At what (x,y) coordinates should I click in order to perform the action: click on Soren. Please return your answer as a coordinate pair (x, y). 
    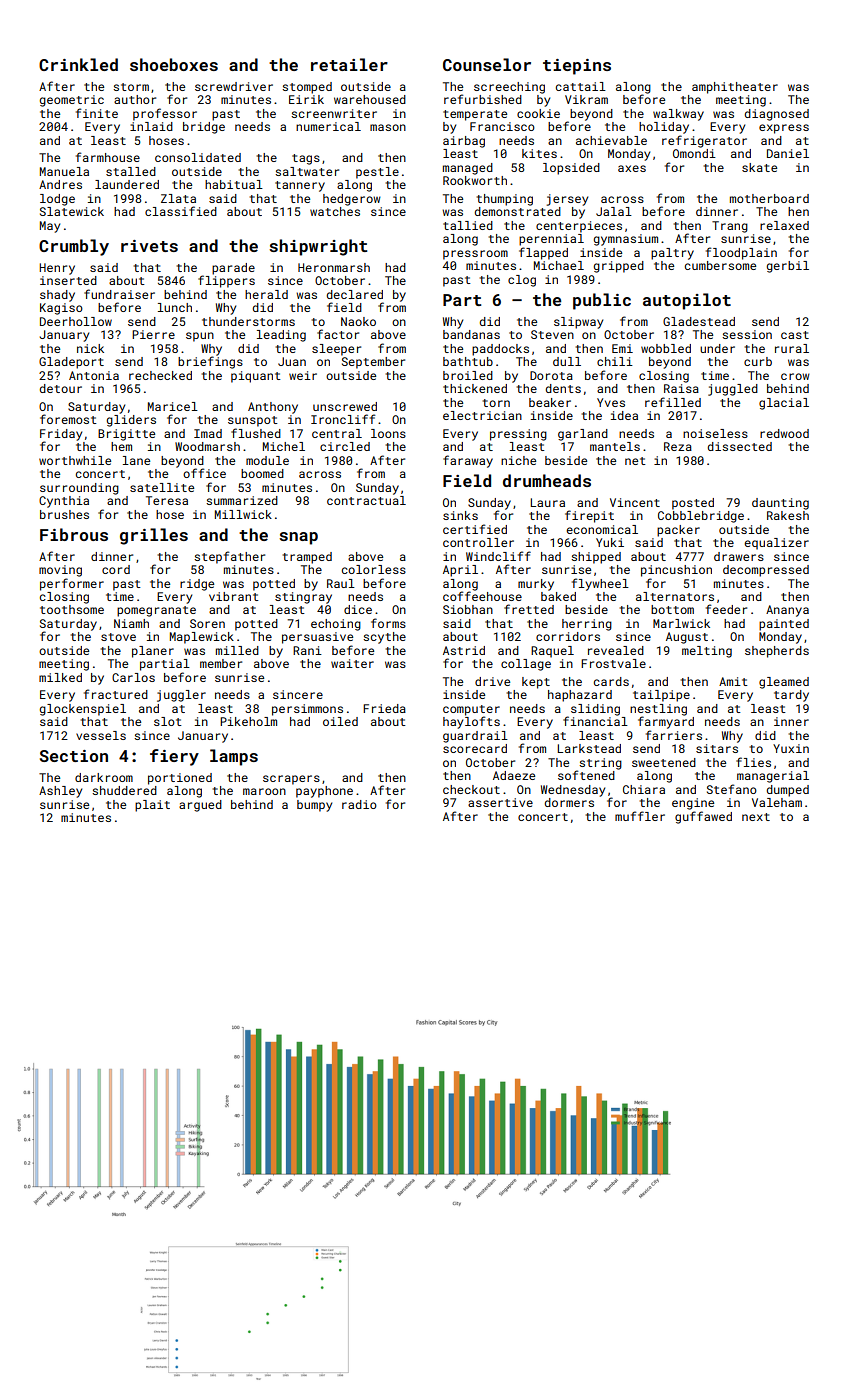
    Looking at the image, I should click on (207, 623).
